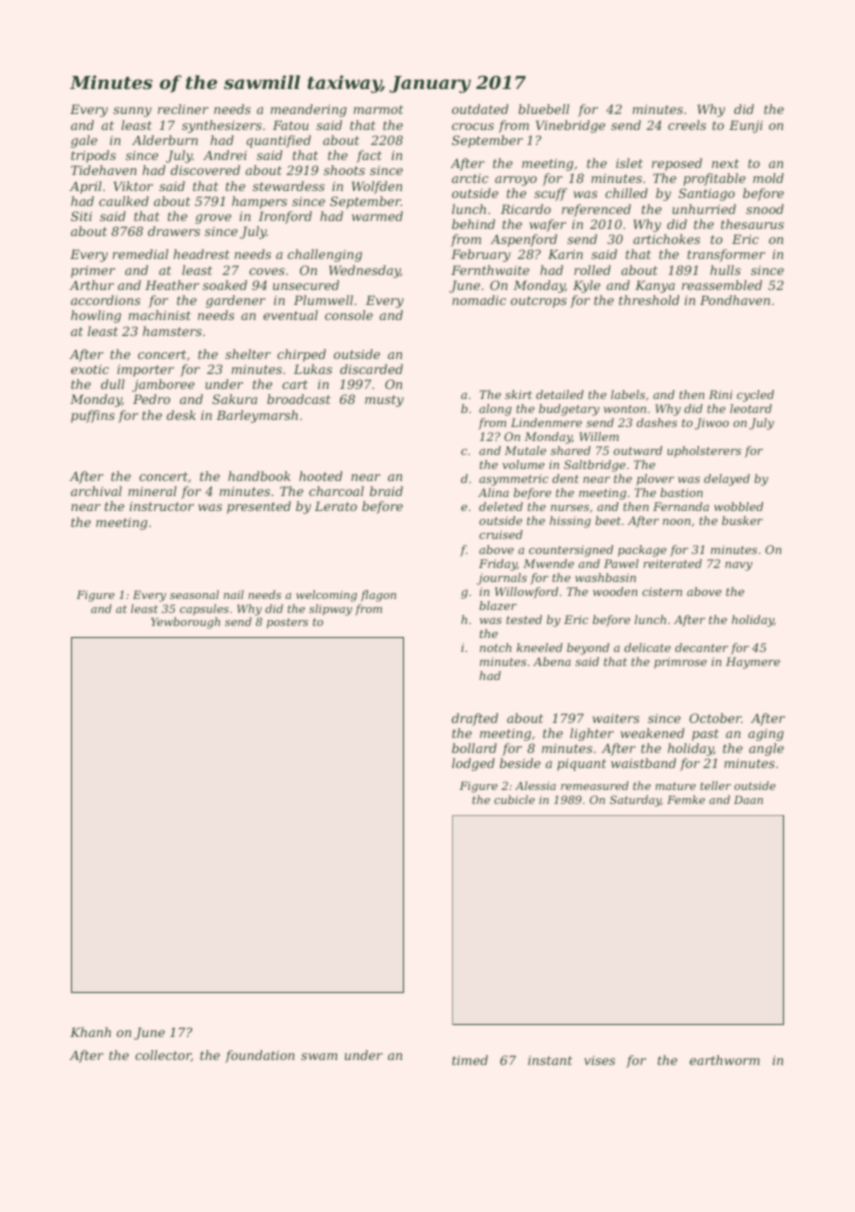 Image resolution: width=855 pixels, height=1212 pixels. Describe the element at coordinates (588, 649) in the screenshot. I see `beyond` at that location.
